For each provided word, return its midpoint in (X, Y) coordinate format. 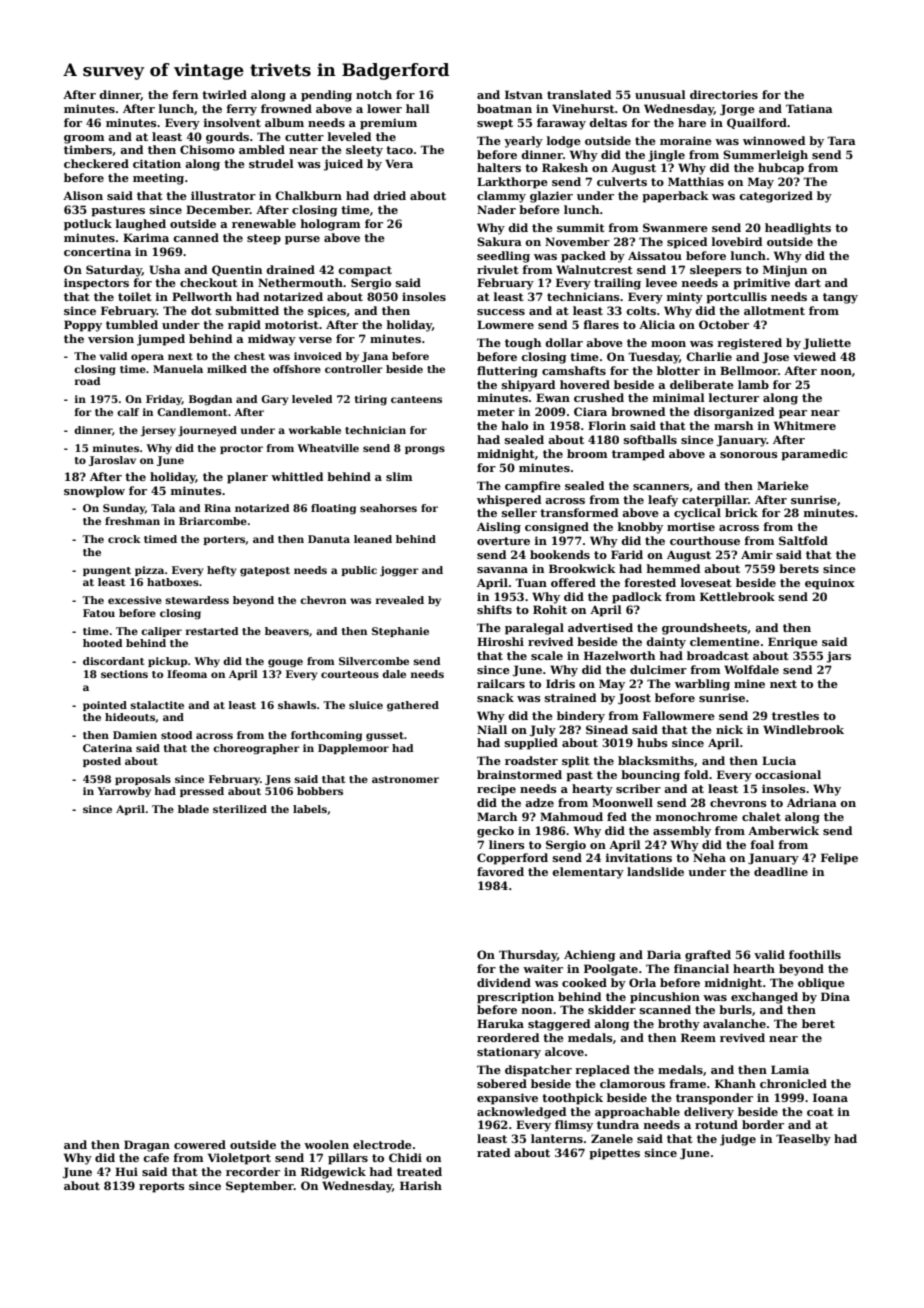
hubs (652, 742)
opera (147, 358)
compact (365, 271)
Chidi (405, 1157)
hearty (592, 790)
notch (374, 94)
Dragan (147, 1146)
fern (185, 94)
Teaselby (803, 1140)
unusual (660, 94)
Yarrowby (124, 792)
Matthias (696, 181)
